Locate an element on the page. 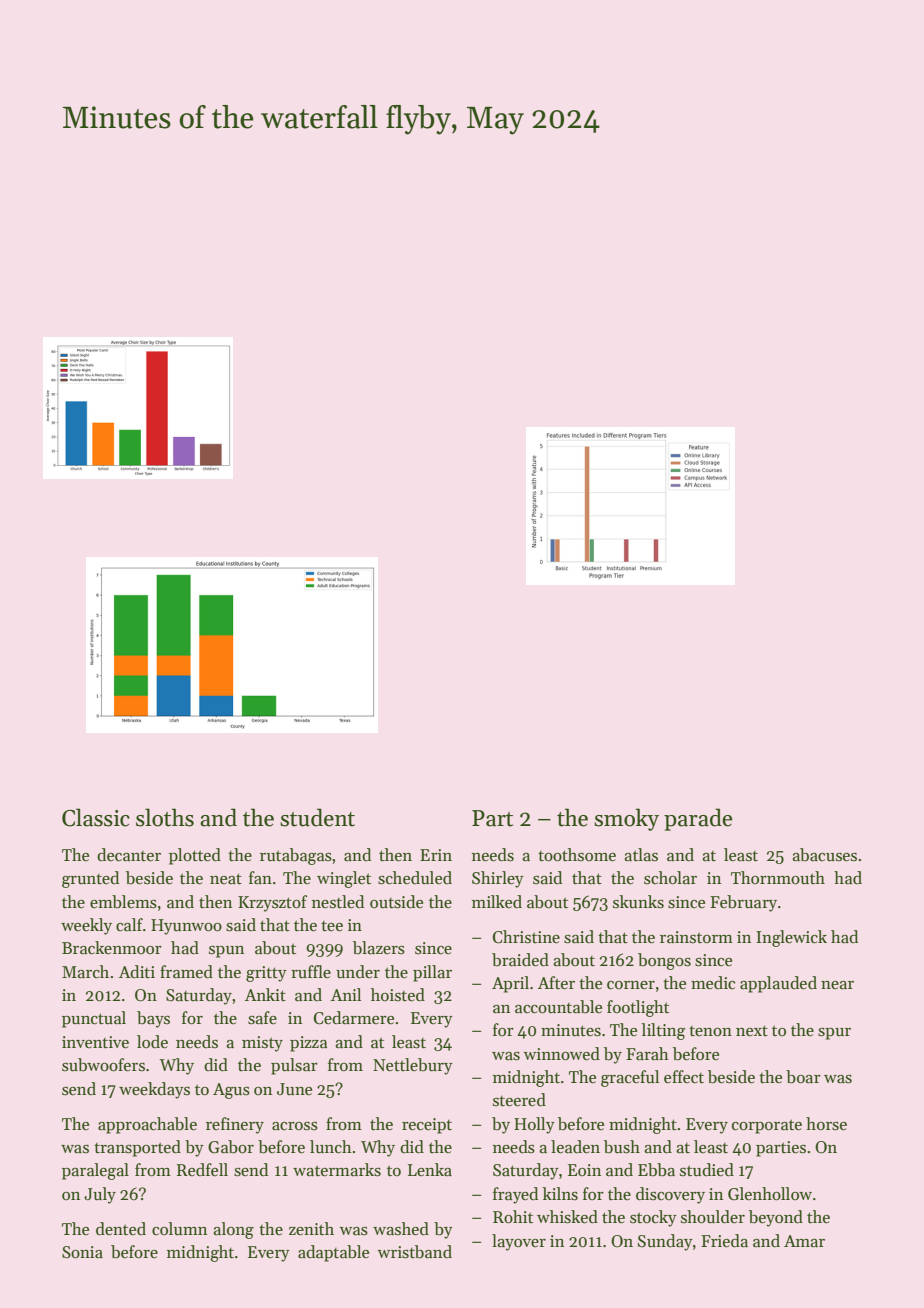 The width and height of the document is (924, 1308). Glenhollow is located at coordinates (770, 1194).
